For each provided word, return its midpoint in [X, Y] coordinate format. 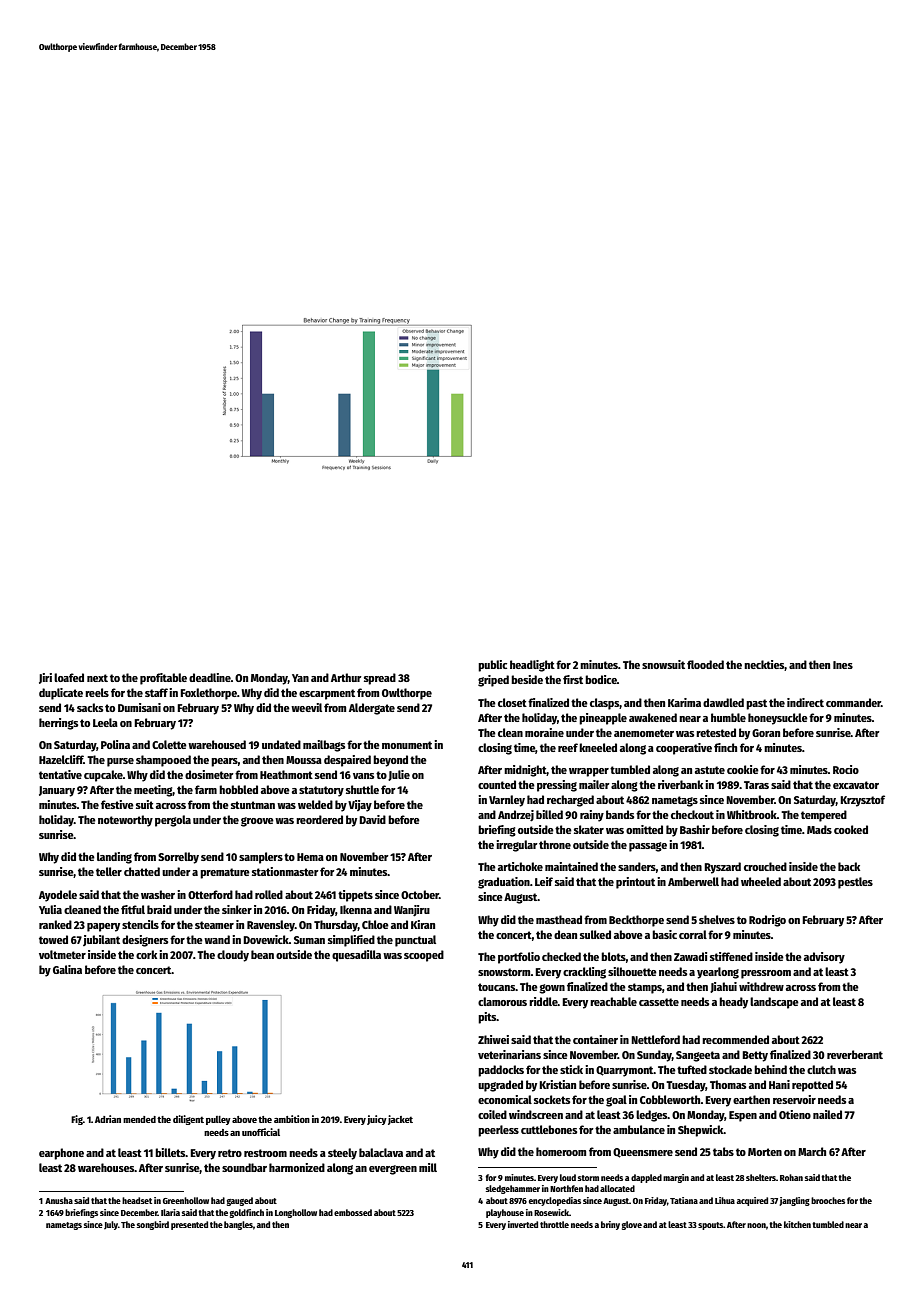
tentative [60, 774]
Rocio [846, 769]
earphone [61, 1154]
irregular [517, 846]
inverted [523, 1224]
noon [756, 1225]
